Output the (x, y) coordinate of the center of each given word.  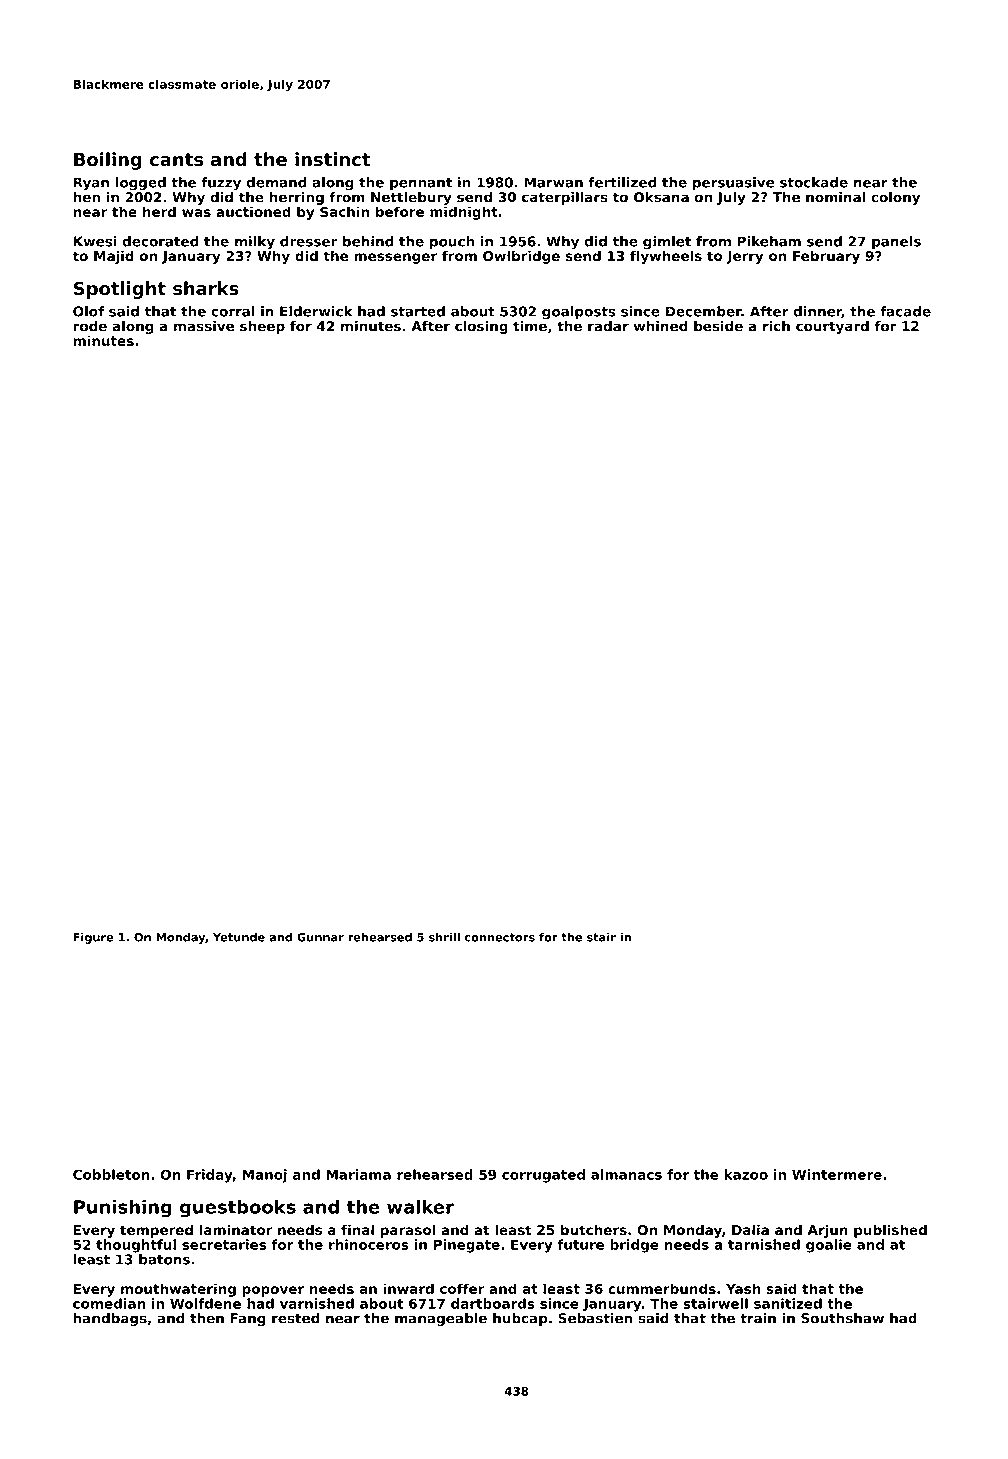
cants (176, 160)
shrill (444, 937)
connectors (500, 937)
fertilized (622, 182)
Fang (248, 1319)
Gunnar (320, 937)
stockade (814, 182)
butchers (594, 1229)
